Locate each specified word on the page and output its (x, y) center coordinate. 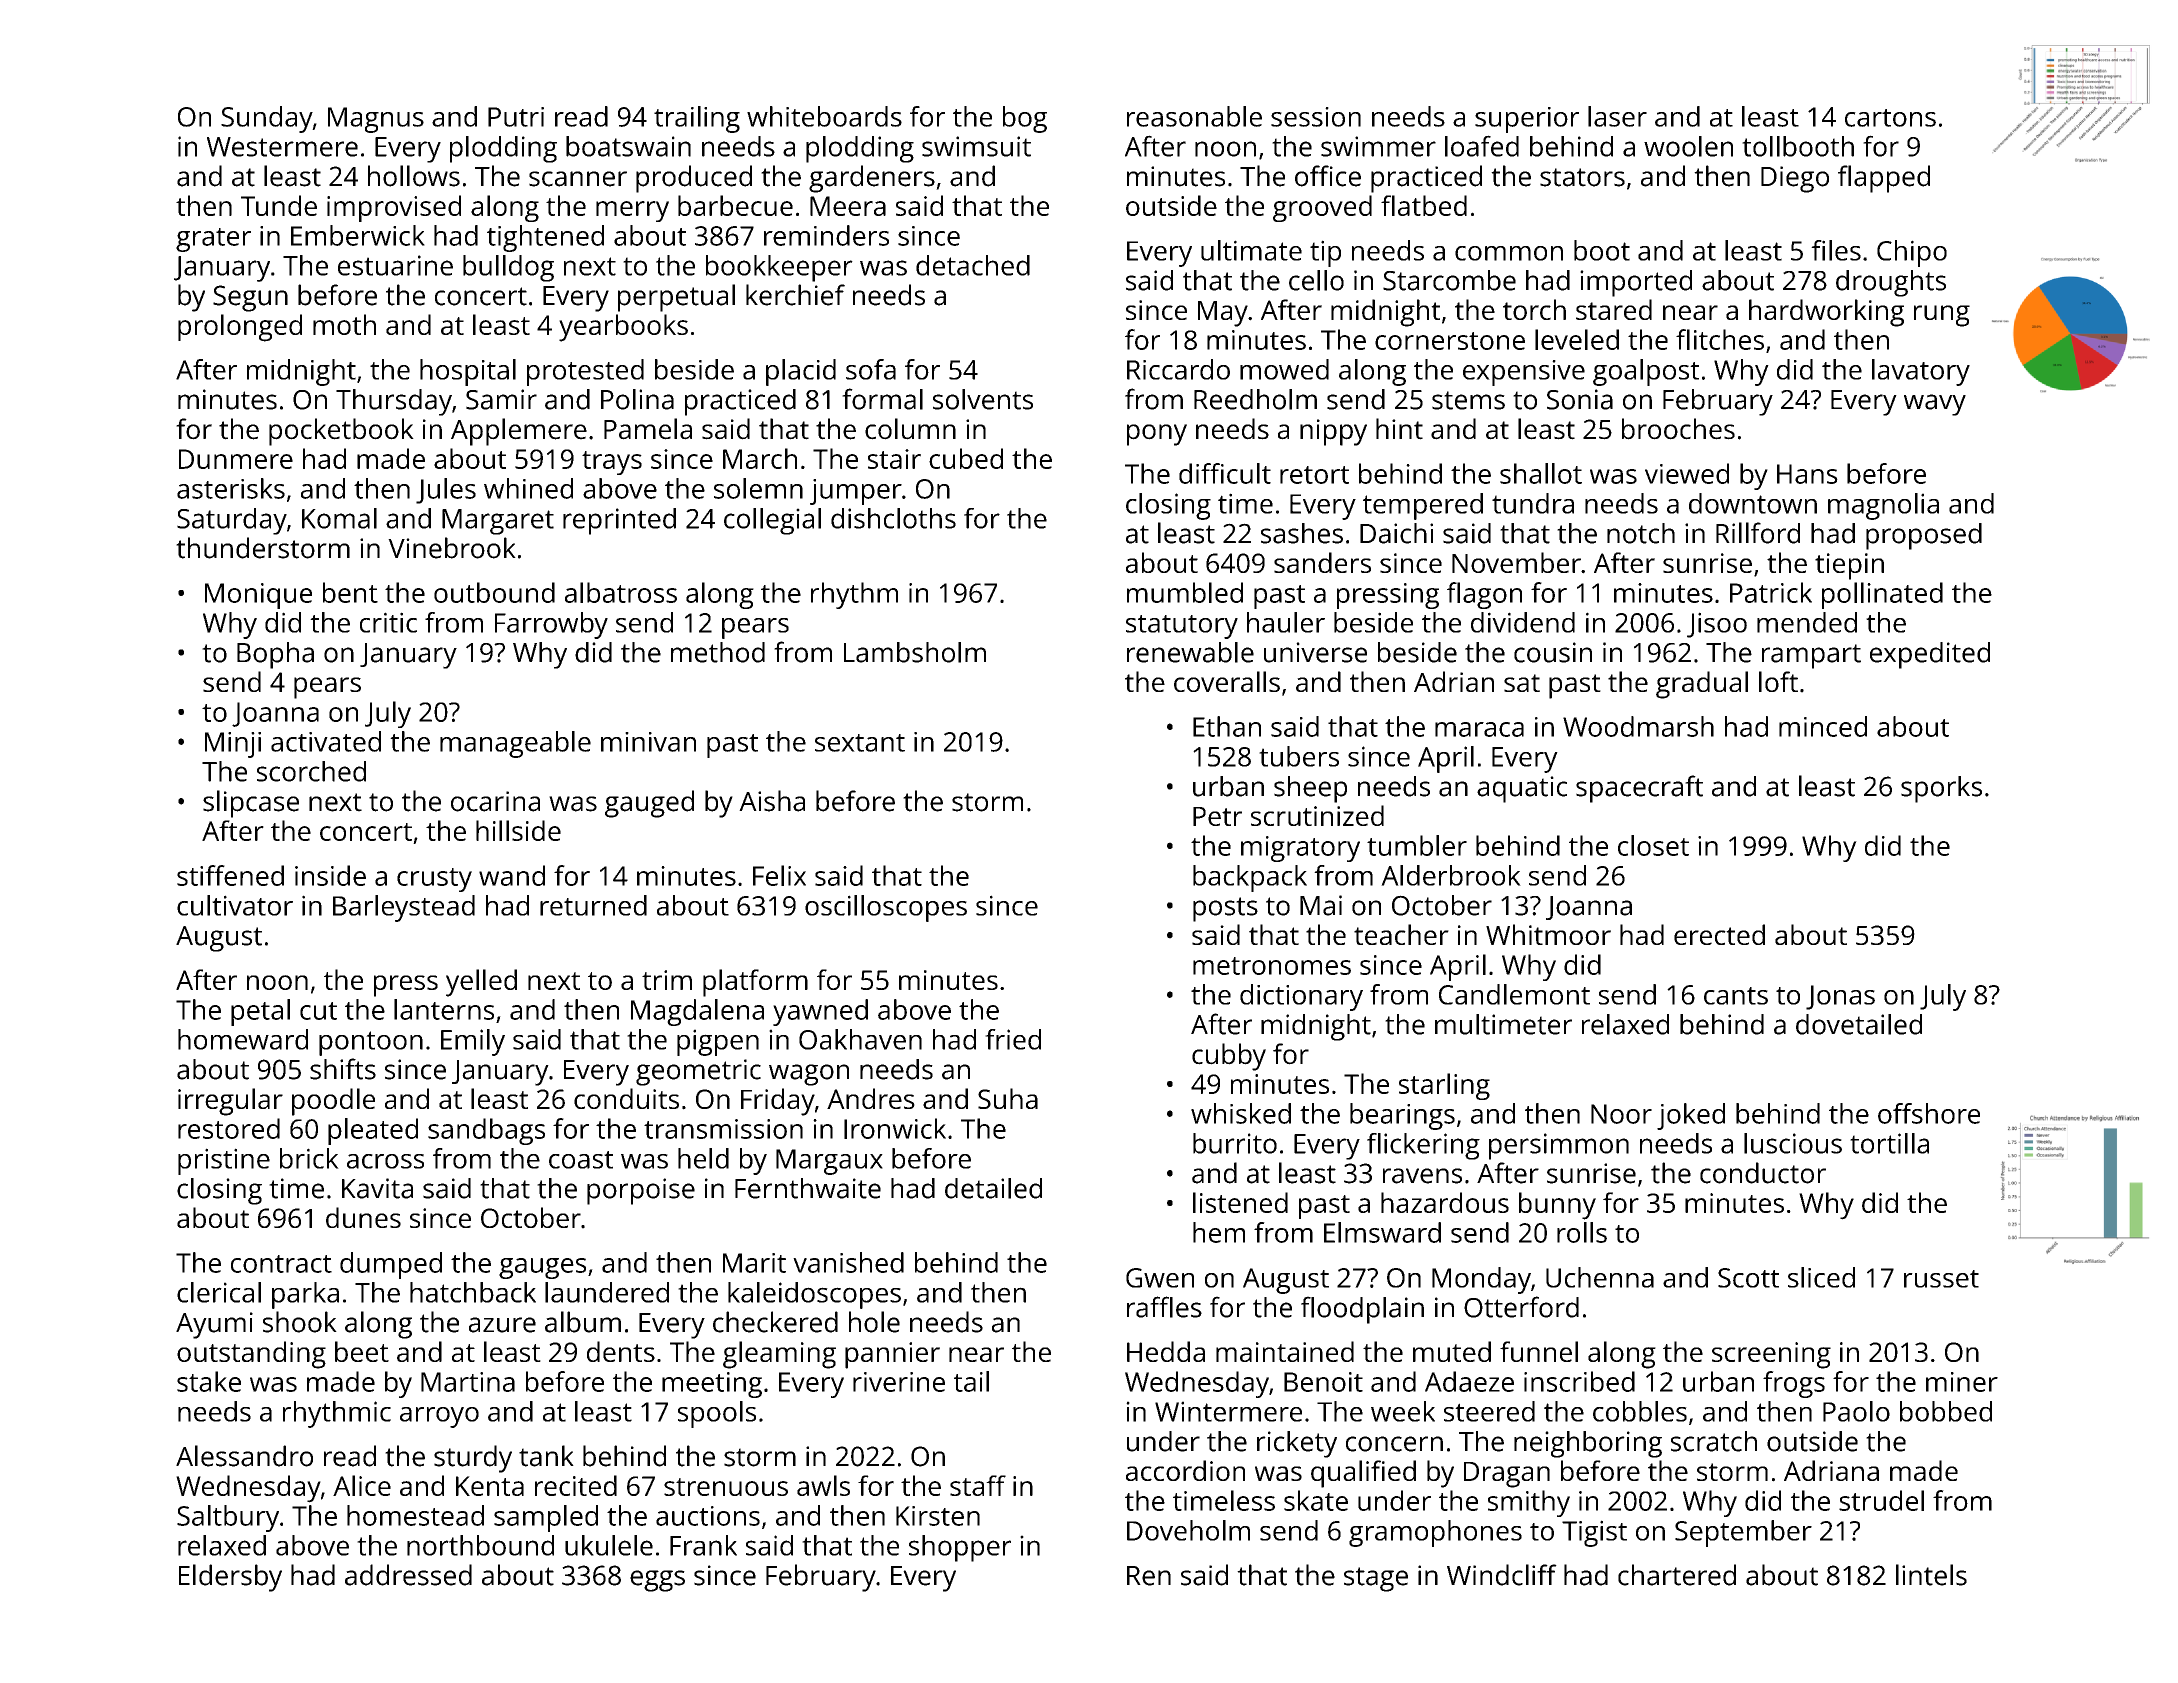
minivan (648, 742)
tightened (545, 238)
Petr (1217, 816)
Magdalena (697, 1012)
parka (305, 1295)
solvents (983, 399)
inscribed (1579, 1381)
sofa (871, 369)
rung (1942, 316)
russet (1941, 1279)
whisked (1241, 1113)
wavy (1935, 405)
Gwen (1160, 1278)
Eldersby (230, 1578)
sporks (1941, 789)
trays (612, 463)
